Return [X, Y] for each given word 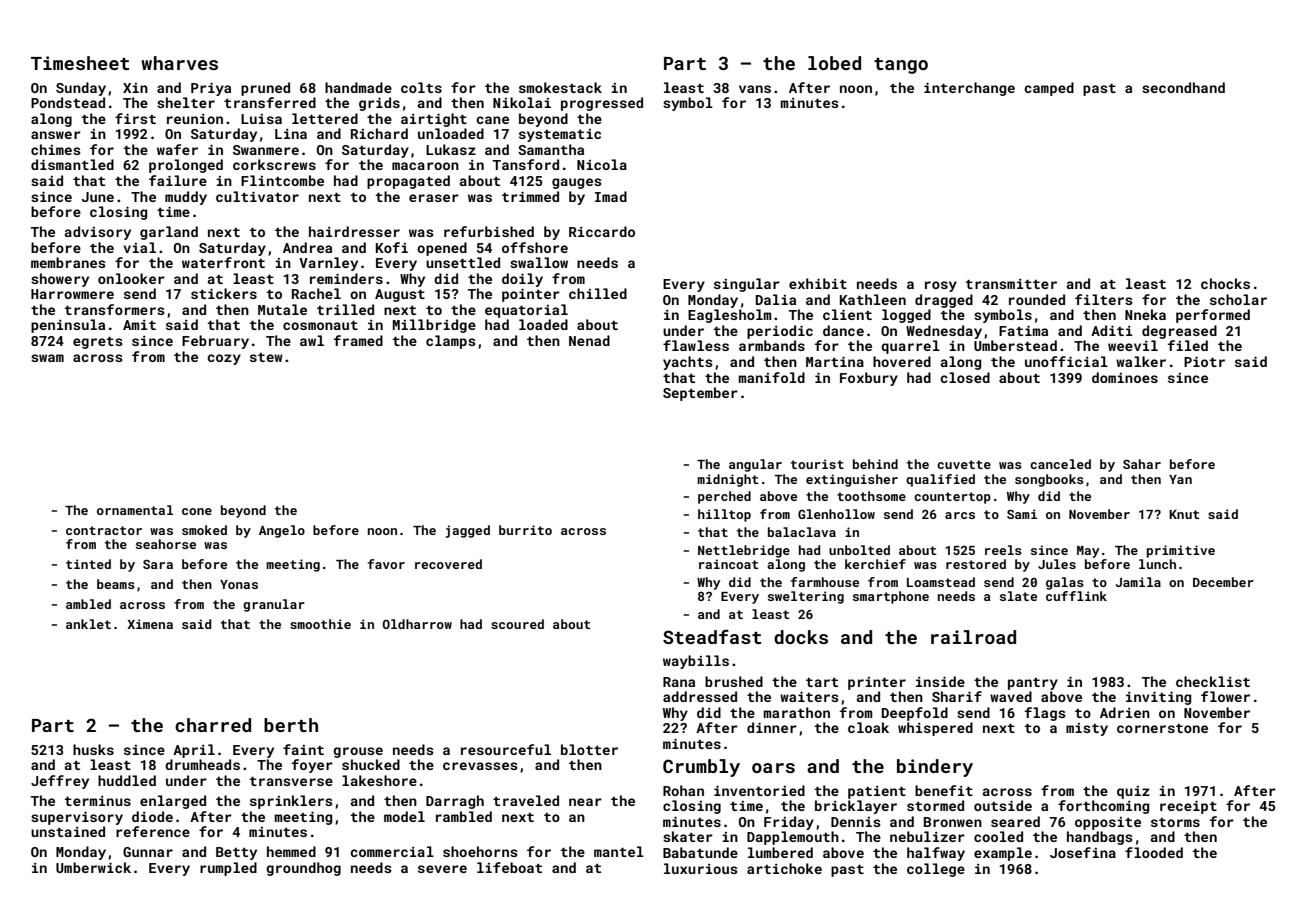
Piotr [1204, 362]
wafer [177, 149]
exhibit [818, 283]
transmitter [1011, 284]
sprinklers [291, 802]
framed [358, 340]
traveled [526, 800]
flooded [1154, 852]
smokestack [560, 87]
